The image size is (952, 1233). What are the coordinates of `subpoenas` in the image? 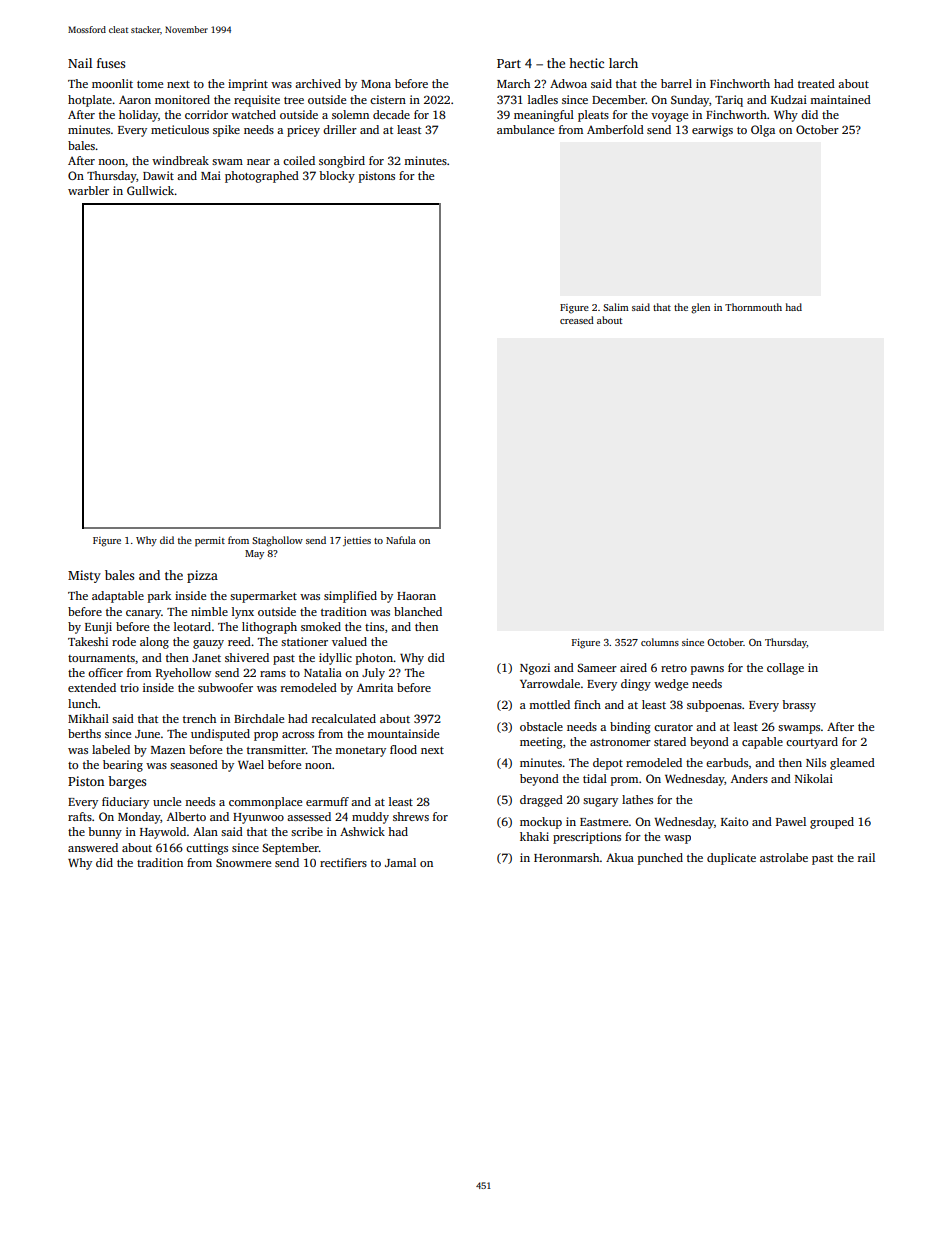 It's located at (714, 706).
